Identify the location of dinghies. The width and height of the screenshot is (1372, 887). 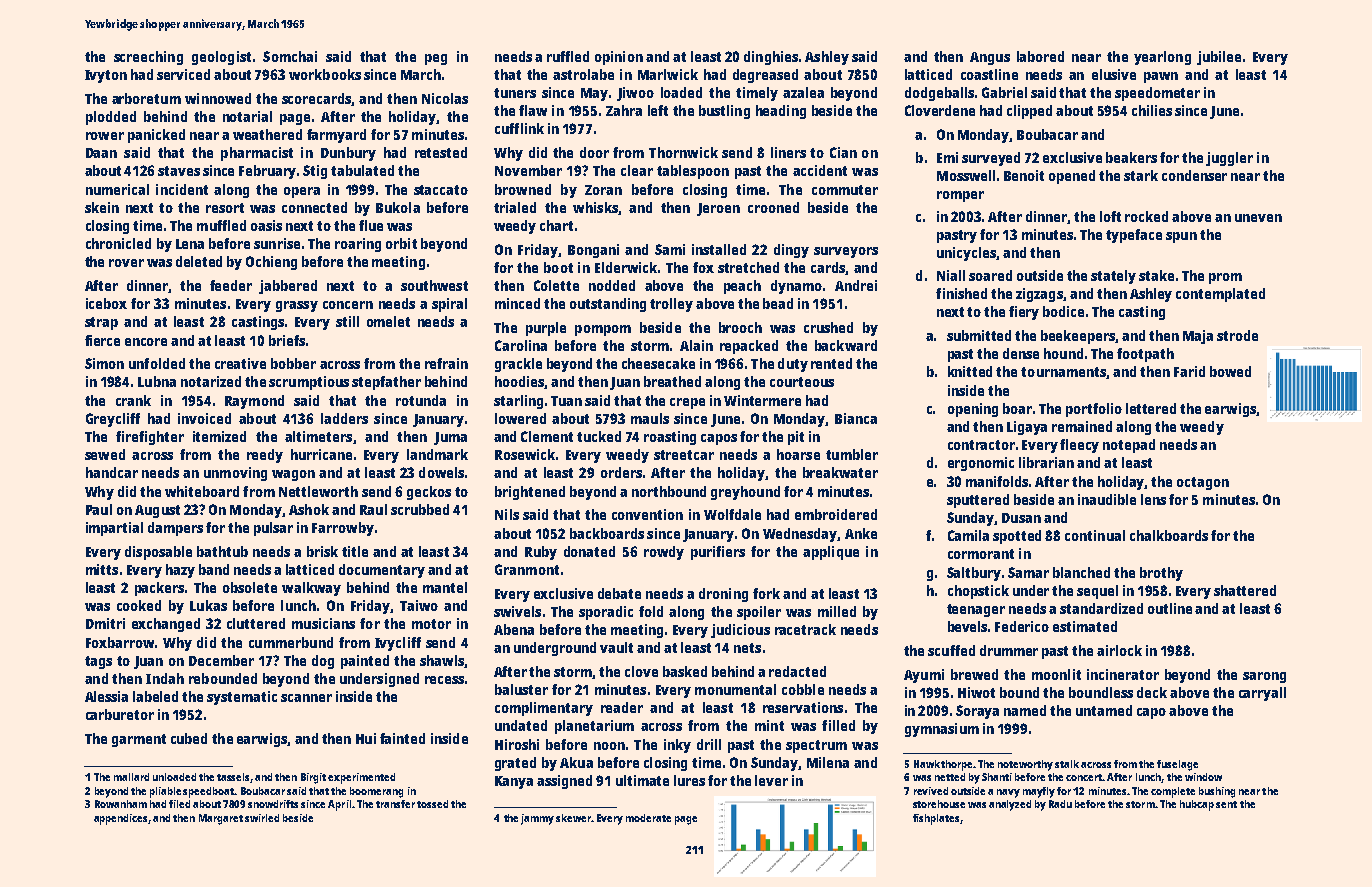
(771, 58).
